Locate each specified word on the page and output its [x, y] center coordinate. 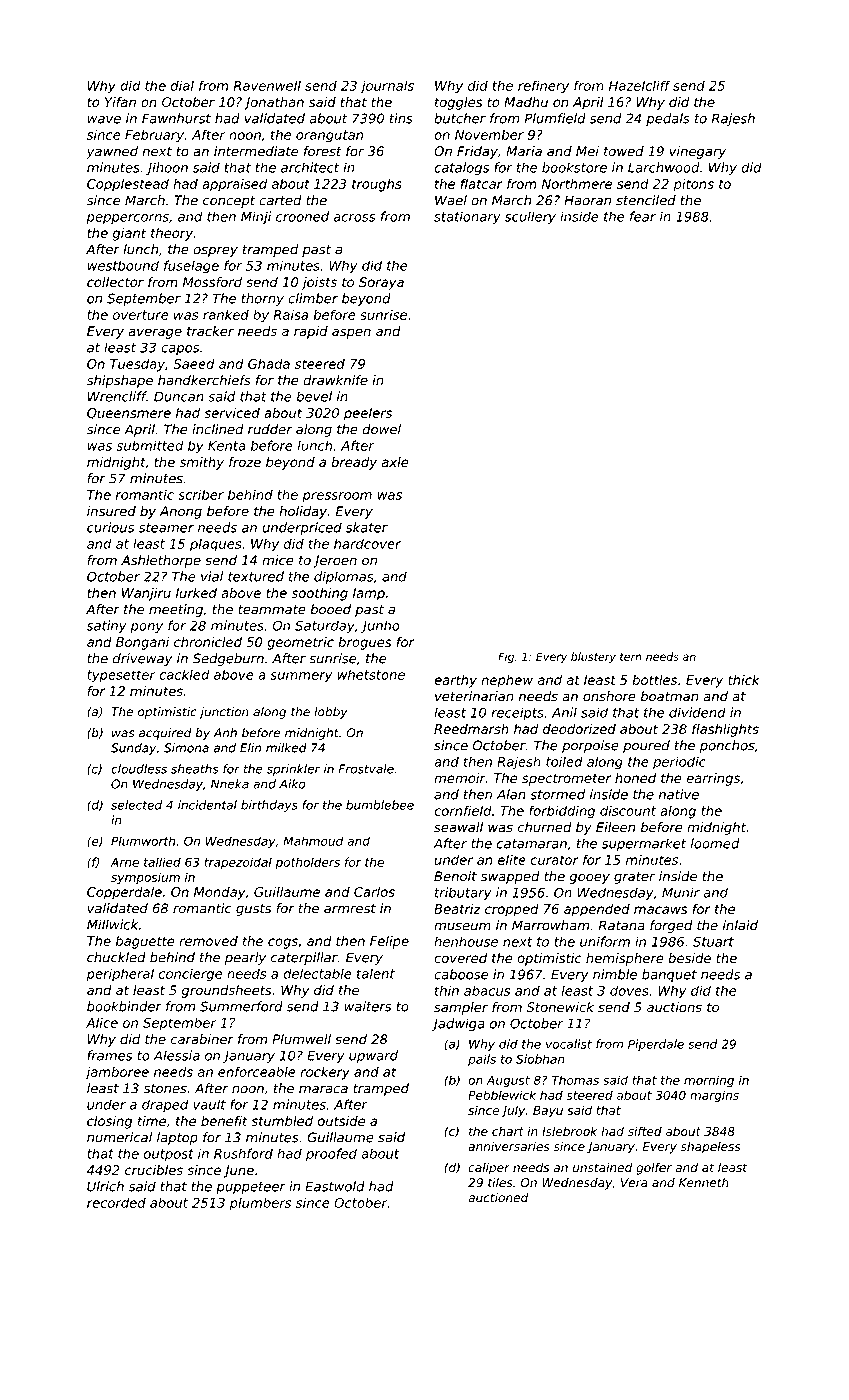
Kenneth [704, 1183]
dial [182, 85]
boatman [669, 696]
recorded [116, 1202]
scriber [201, 494]
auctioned [498, 1198]
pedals [668, 119]
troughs [377, 185]
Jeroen [335, 561]
